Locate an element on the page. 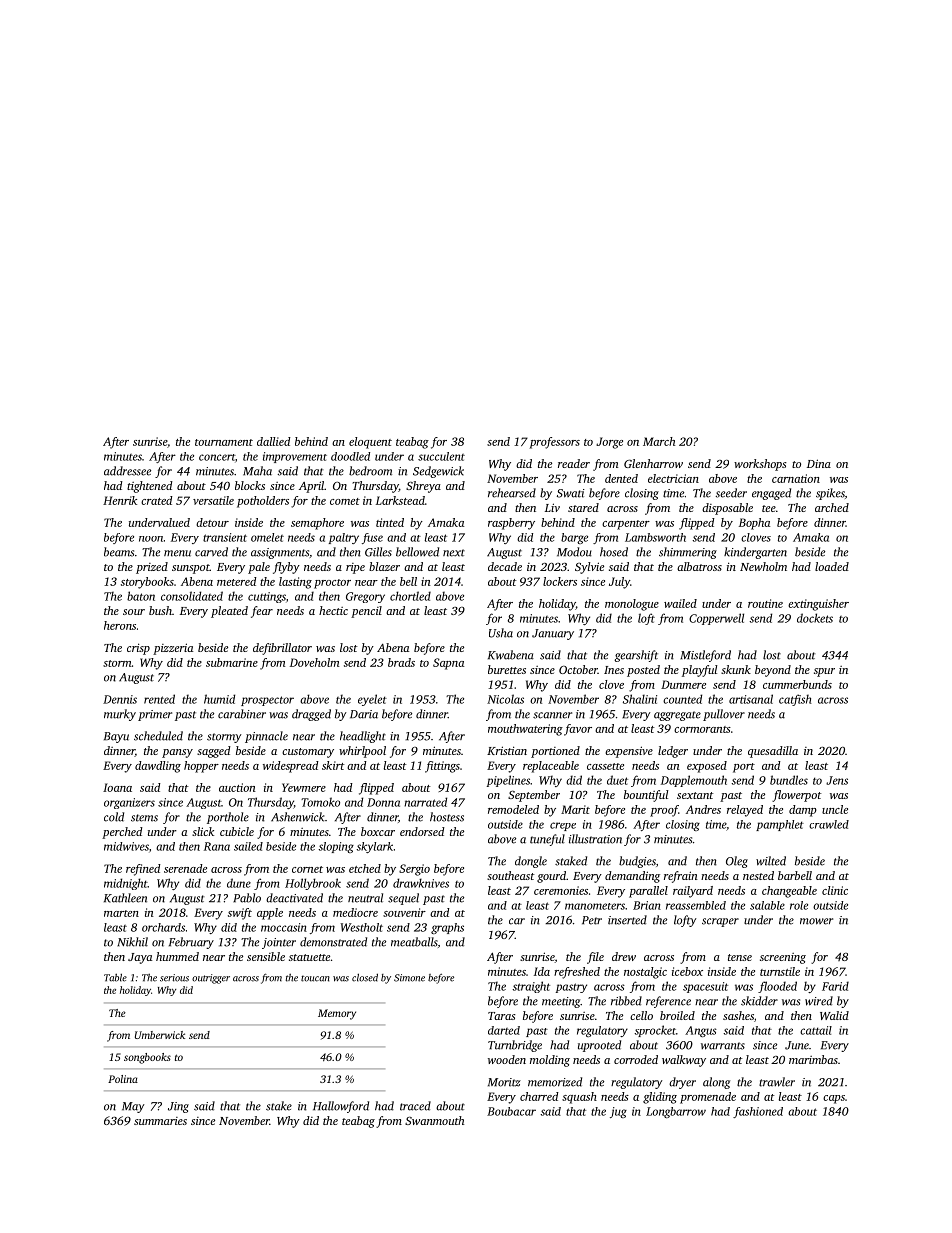 This image has height=1233, width=952. jug is located at coordinates (618, 1112).
